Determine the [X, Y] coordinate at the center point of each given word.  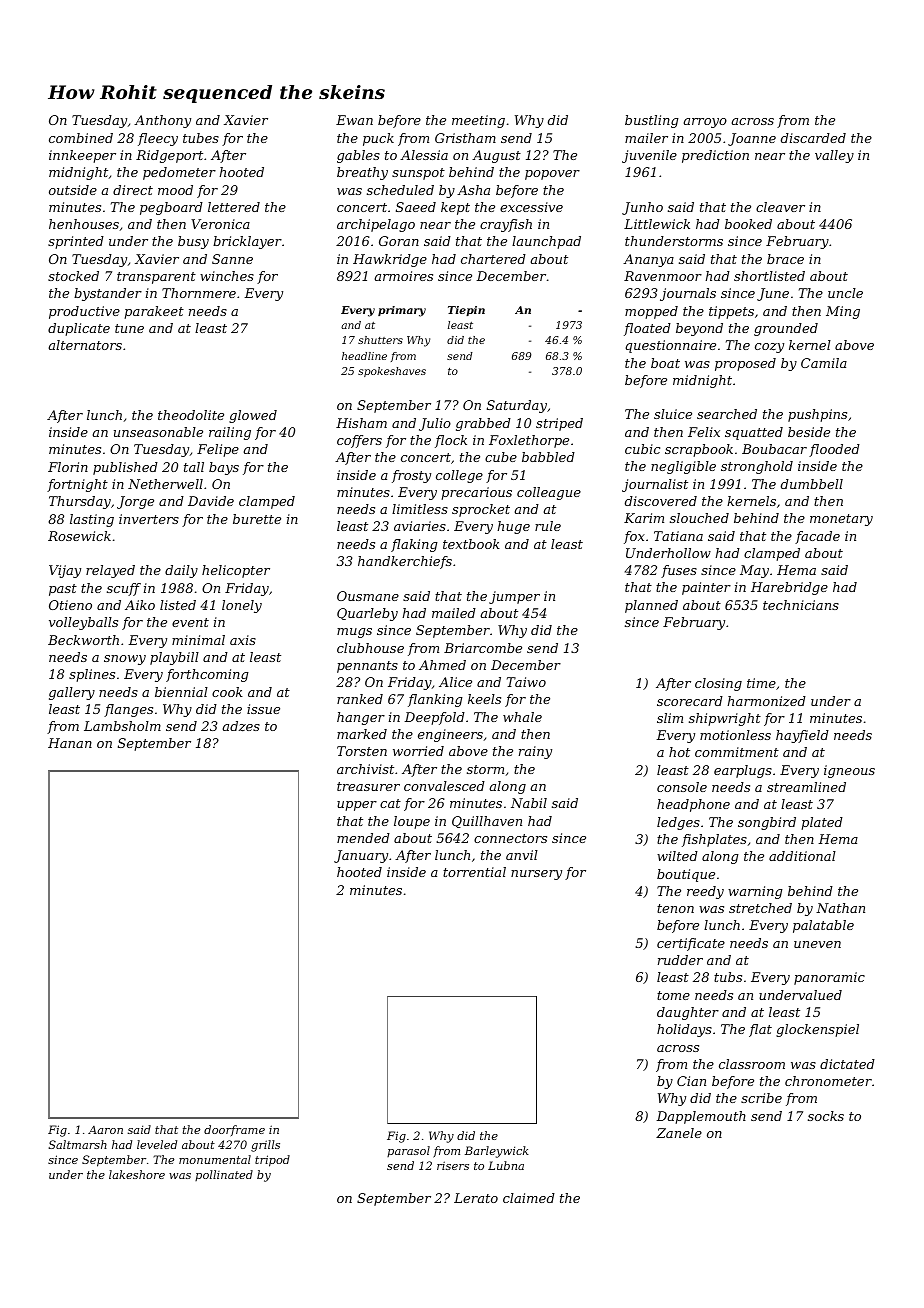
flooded [834, 450]
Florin [68, 467]
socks [826, 1116]
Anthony [162, 121]
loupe [412, 822]
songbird [767, 823]
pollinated [224, 1175]
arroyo [705, 123]
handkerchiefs [405, 562]
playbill [174, 658]
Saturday [517, 406]
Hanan [70, 743]
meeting [478, 121]
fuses [679, 571]
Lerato [476, 1198]
